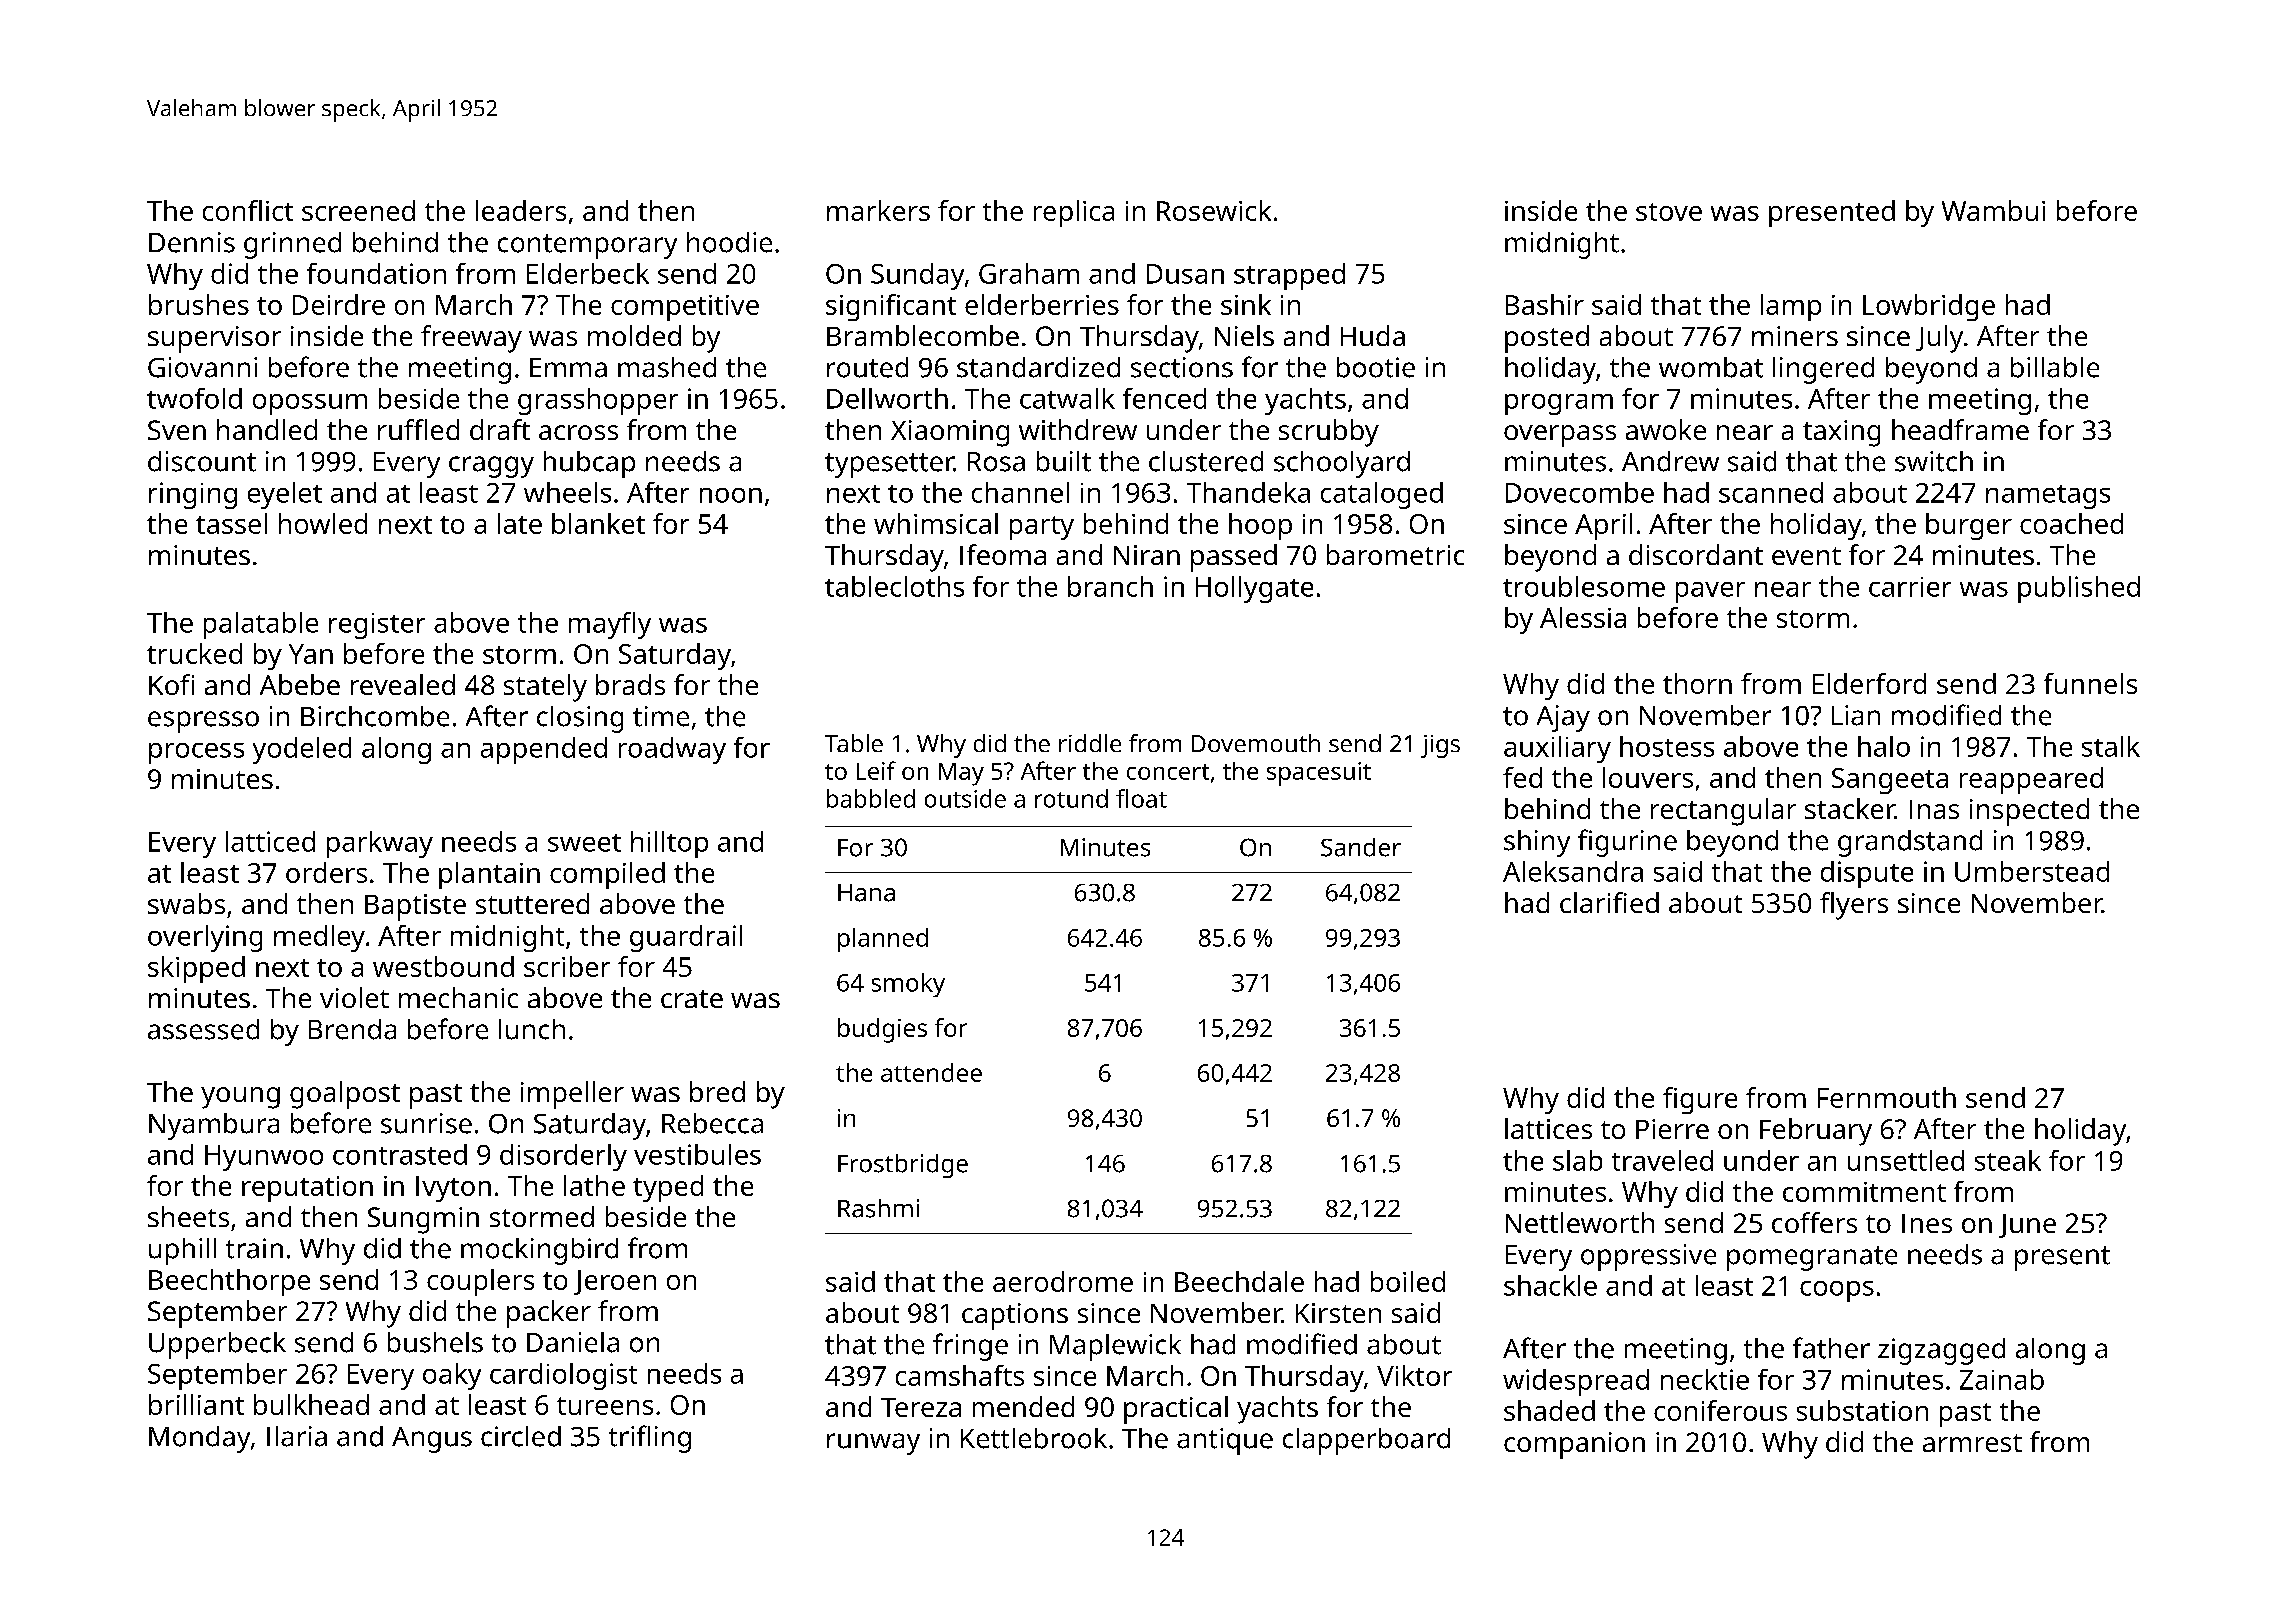 The image size is (2292, 1620). I want to click on Rosewick, so click(1214, 210).
